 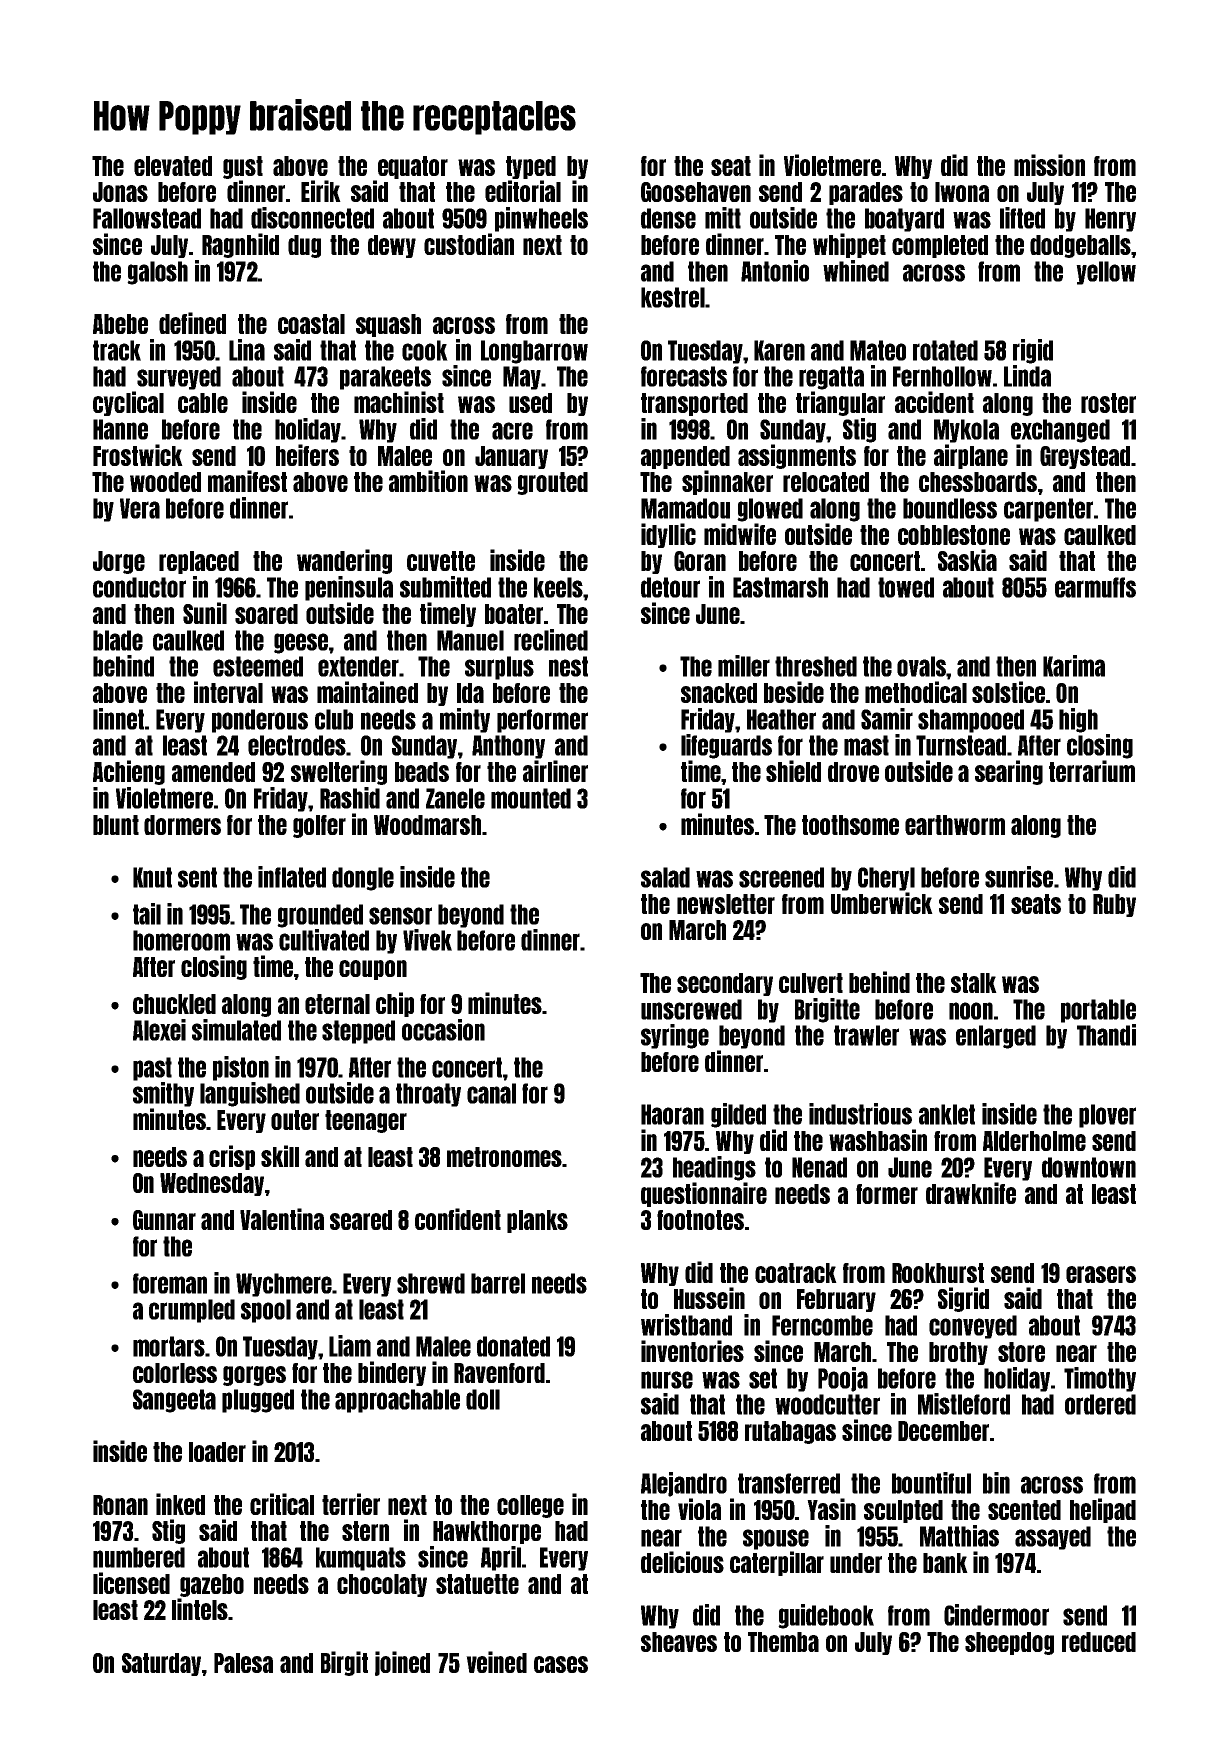 I want to click on ponderous, so click(x=260, y=721).
